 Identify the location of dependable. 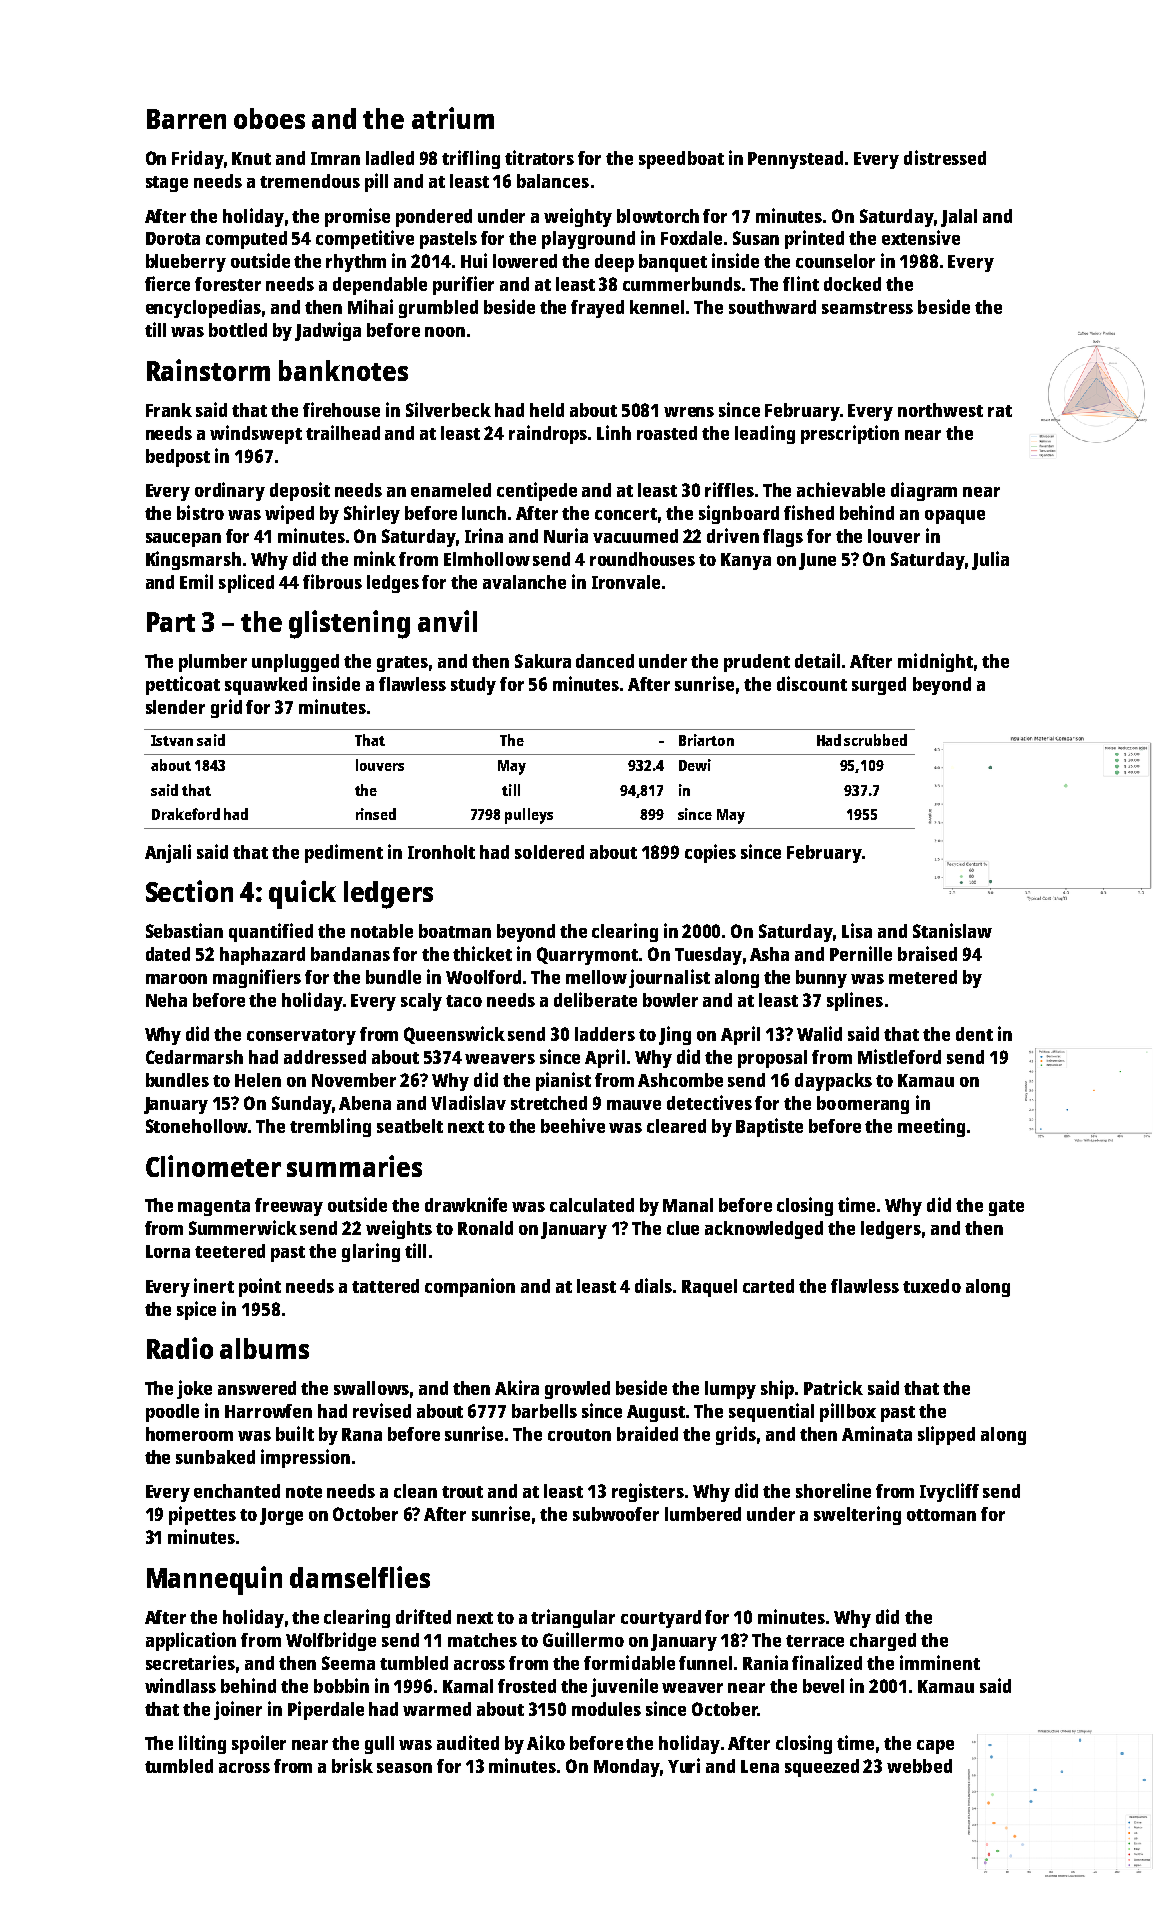
(380, 286).
